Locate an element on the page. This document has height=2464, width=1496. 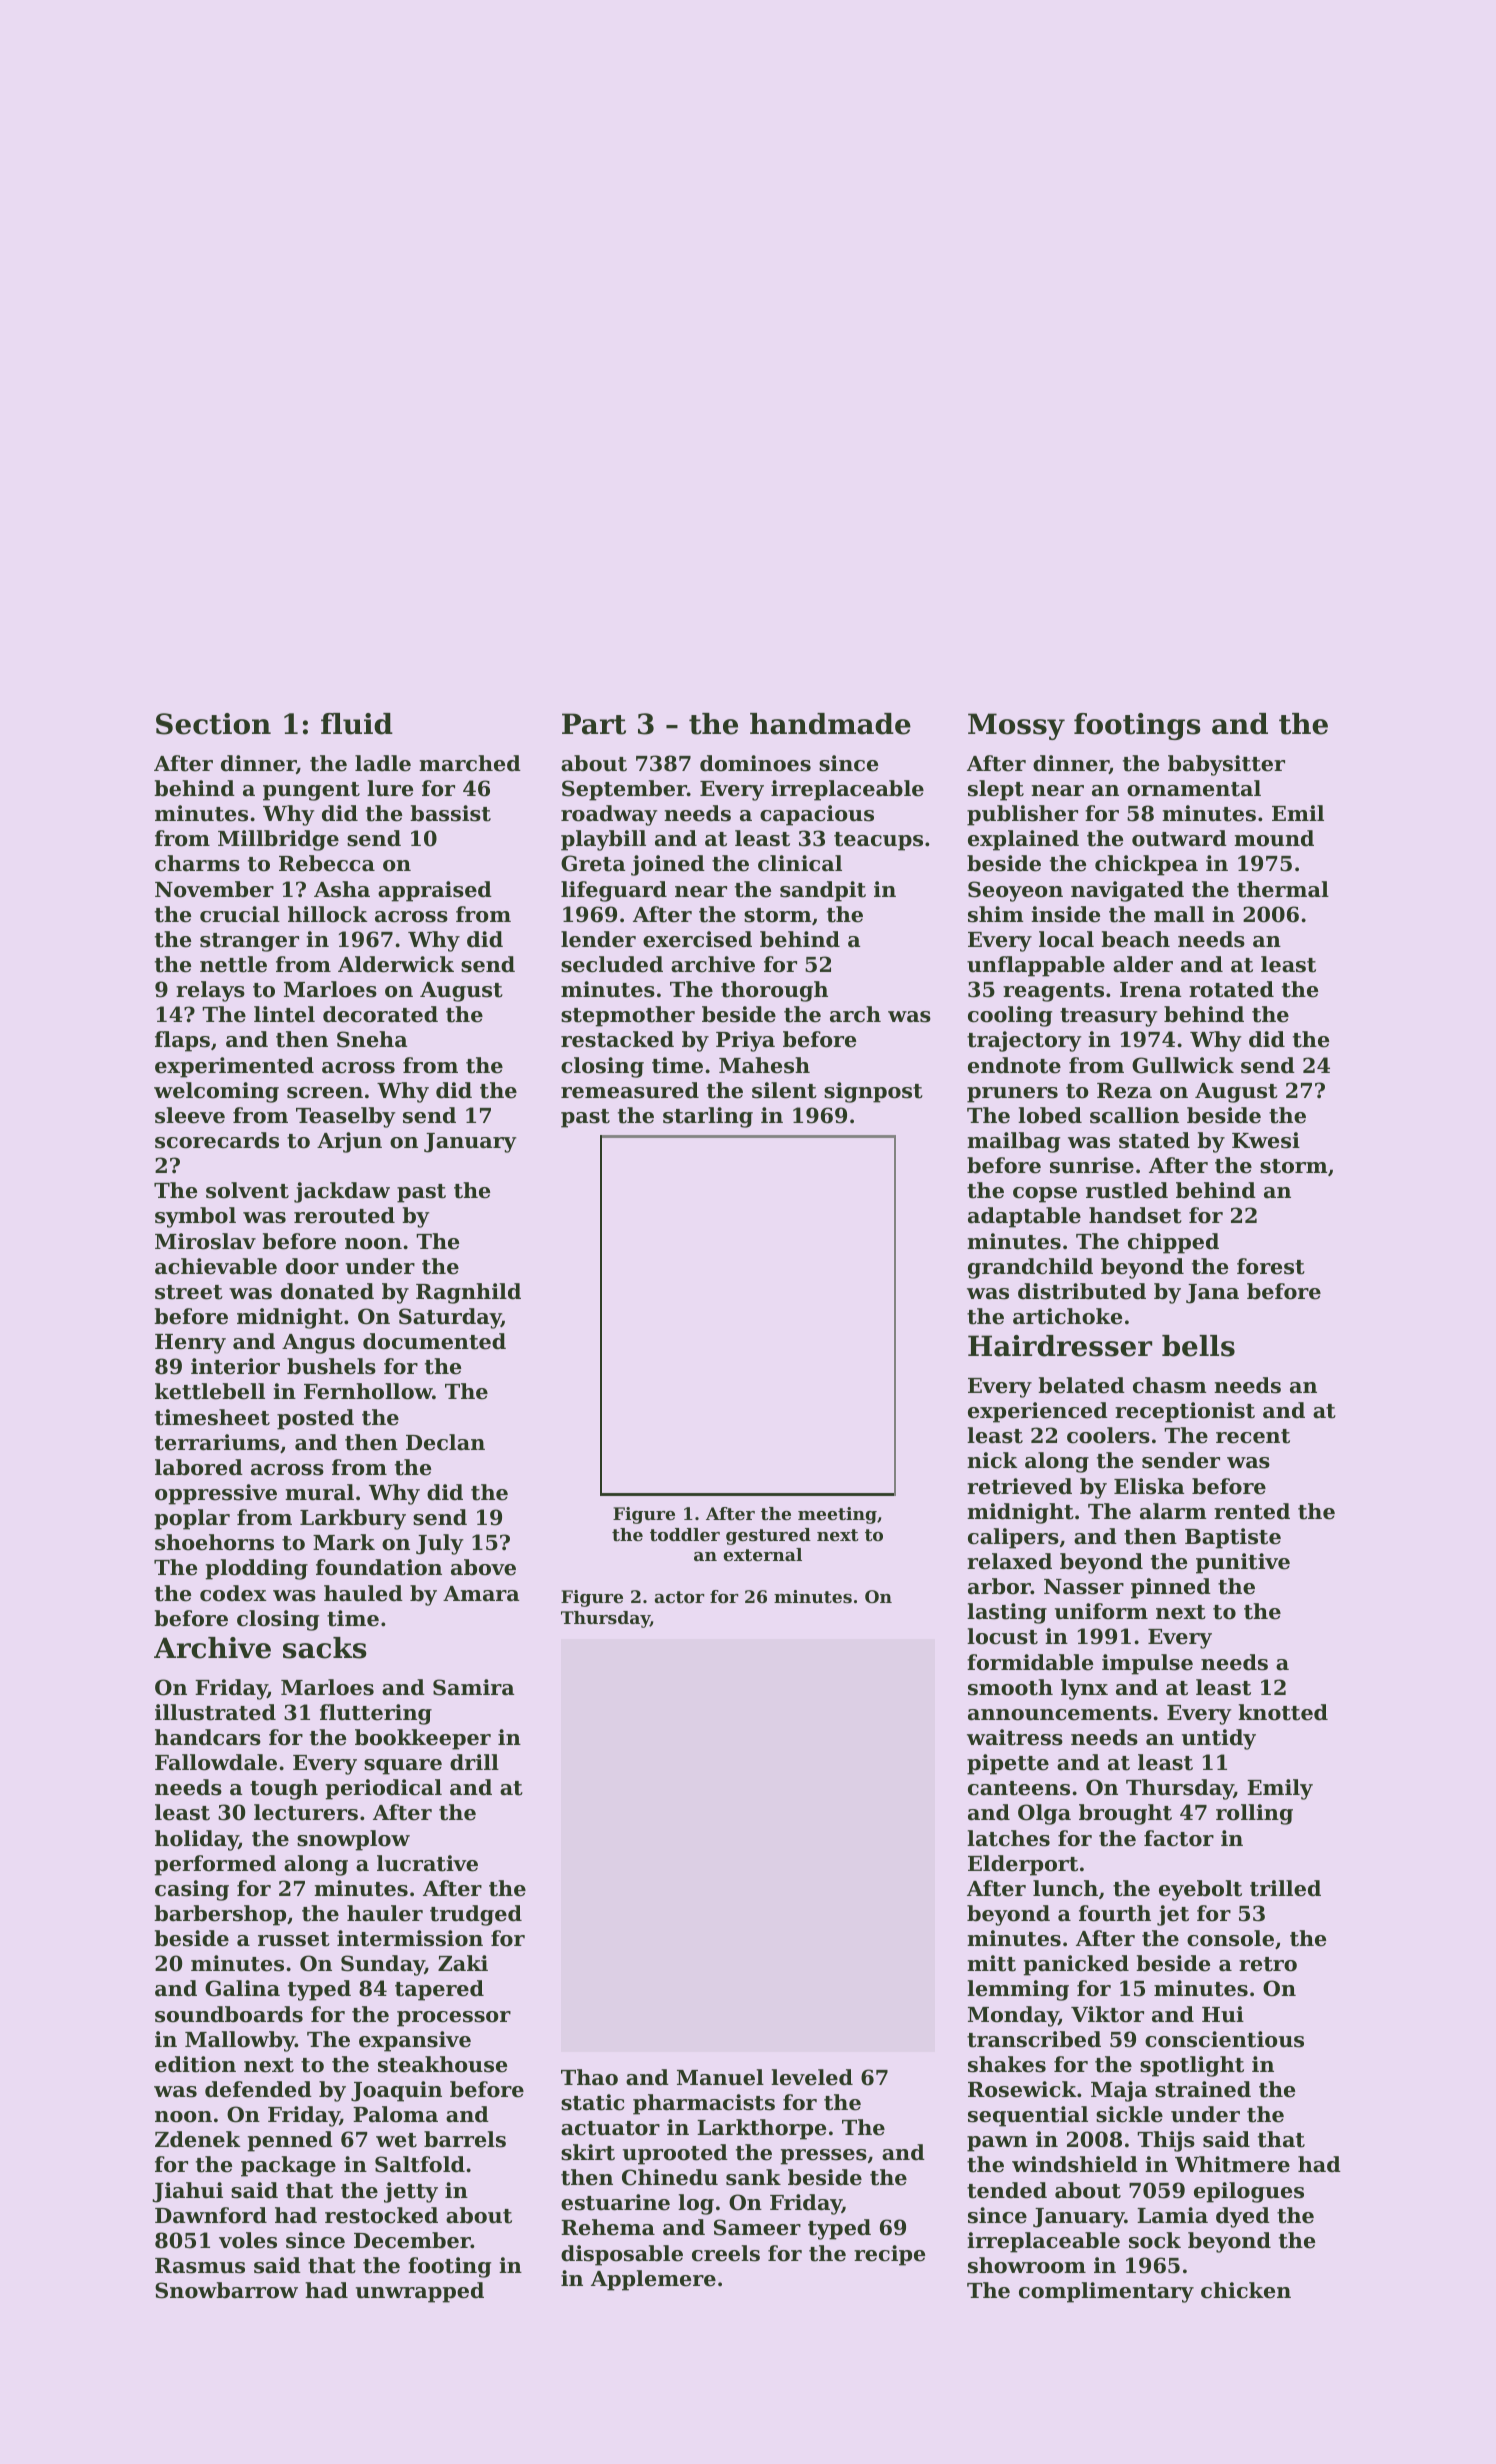
Zaki is located at coordinates (463, 1963).
